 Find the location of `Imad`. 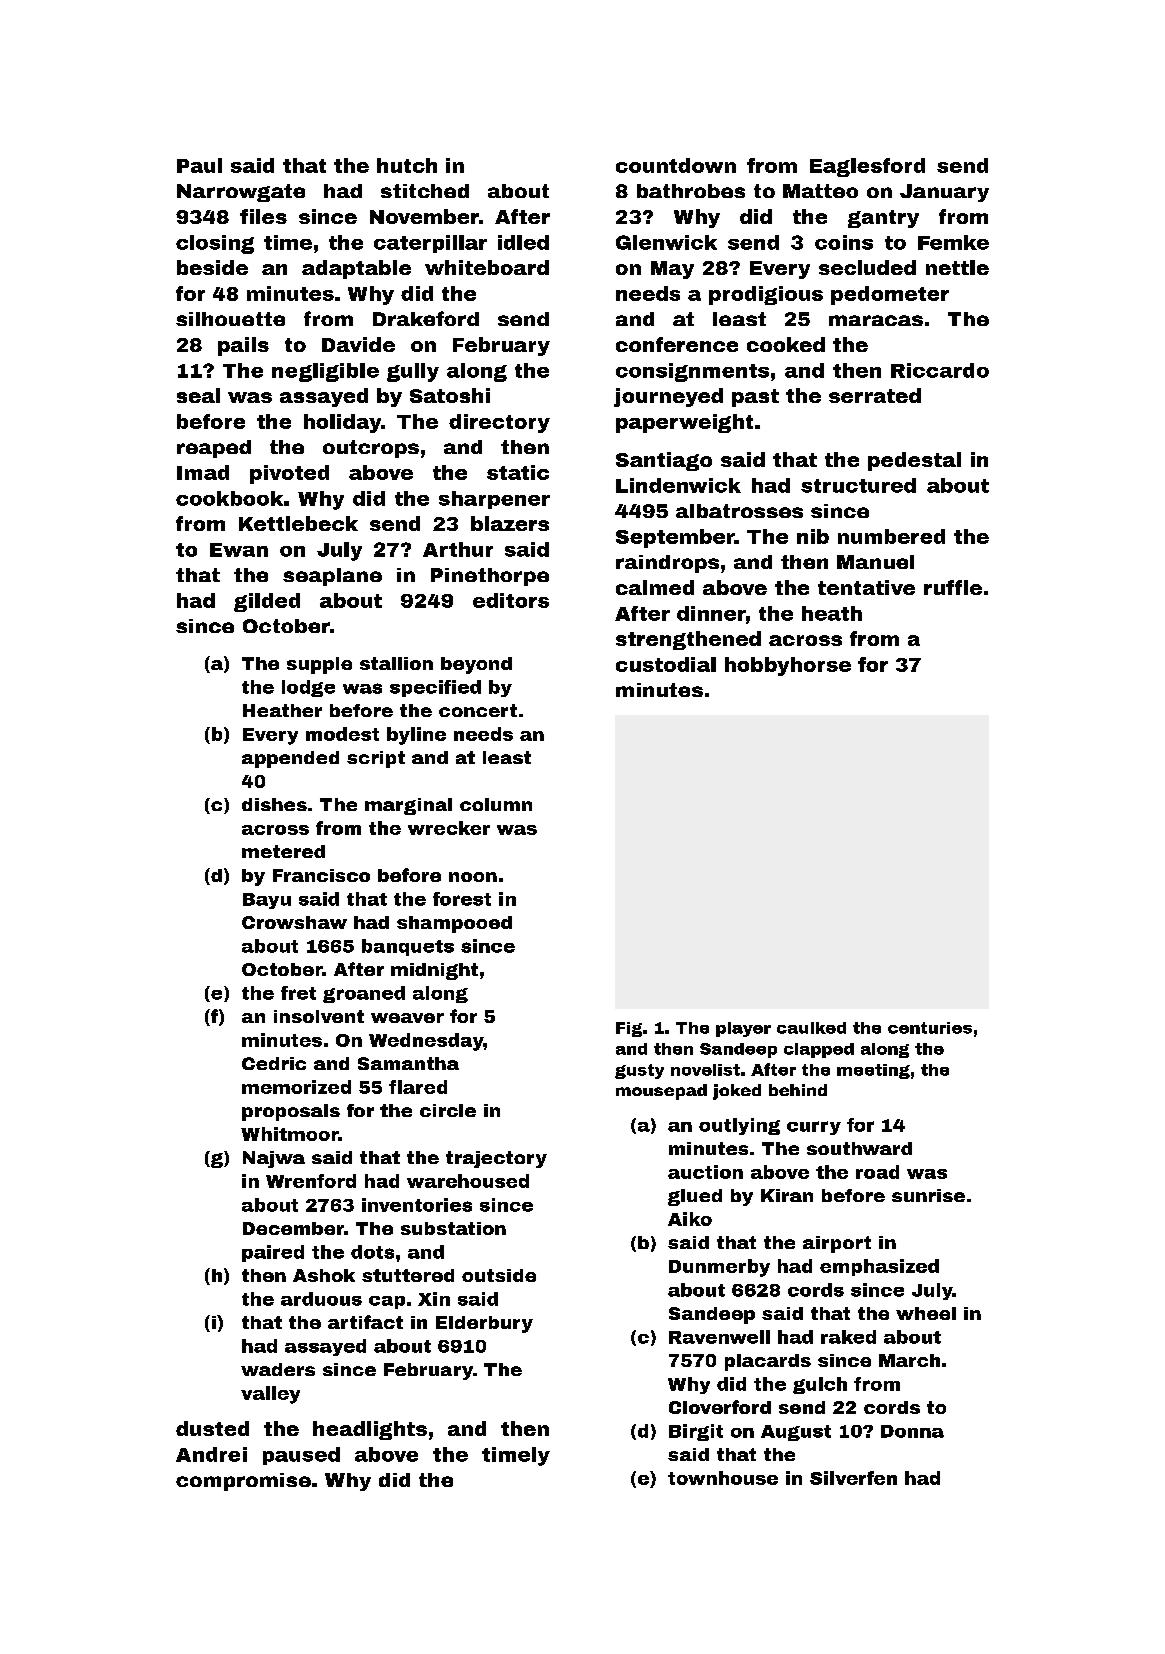

Imad is located at coordinates (203, 472).
